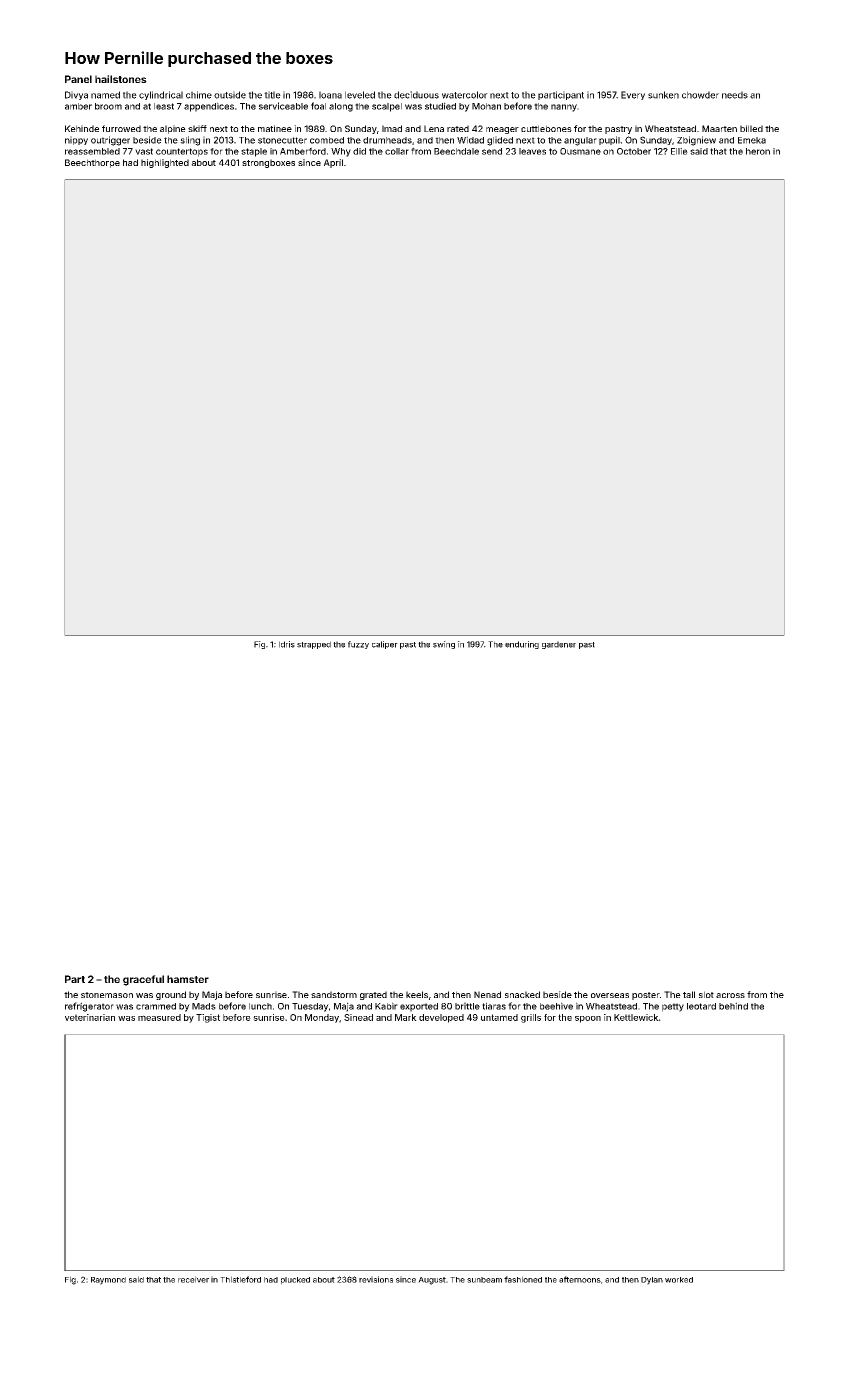 This screenshot has height=1400, width=849. Describe the element at coordinates (334, 994) in the screenshot. I see `sandstorm` at that location.
